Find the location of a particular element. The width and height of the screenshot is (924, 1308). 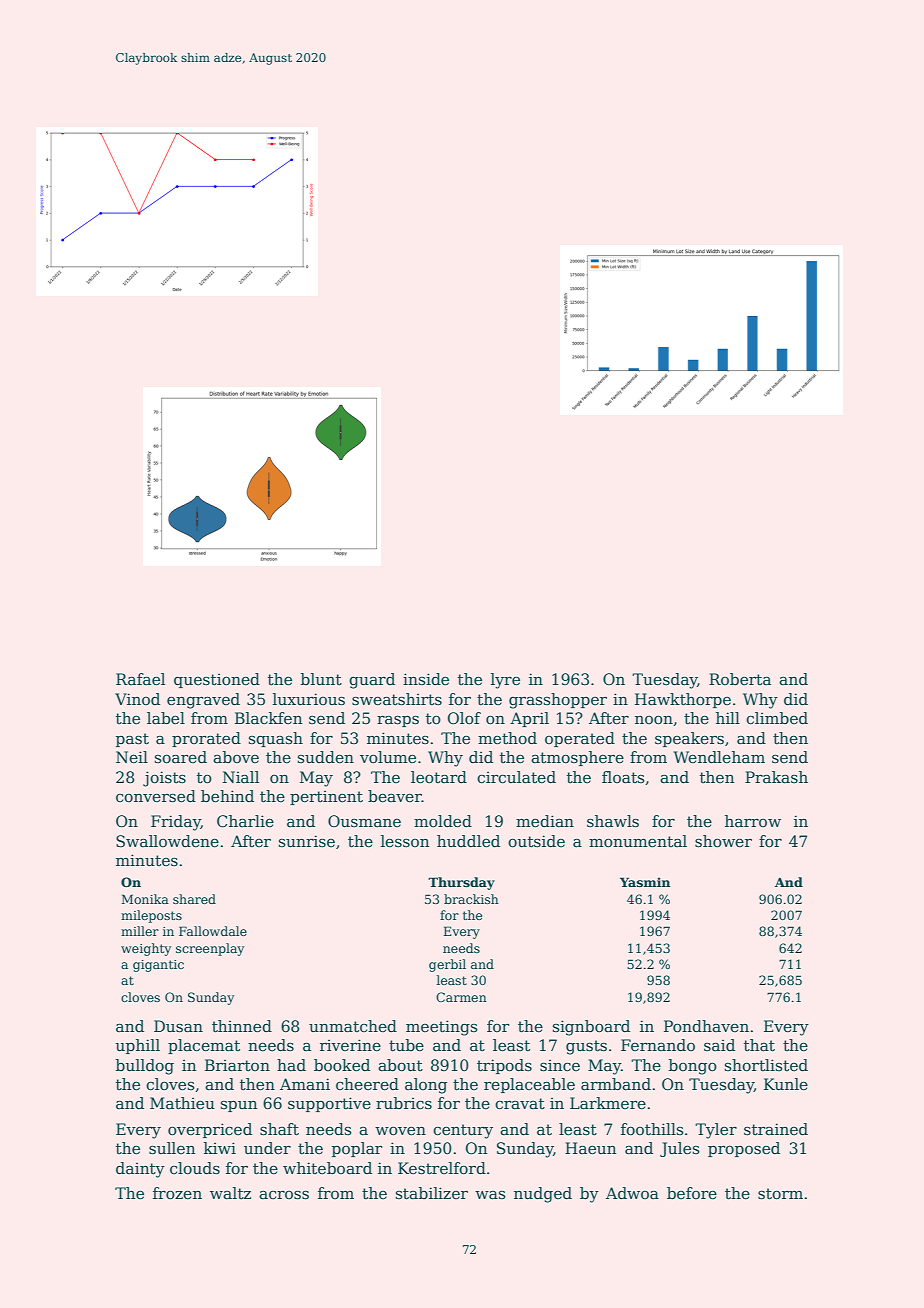

Mathieu is located at coordinates (182, 1103).
